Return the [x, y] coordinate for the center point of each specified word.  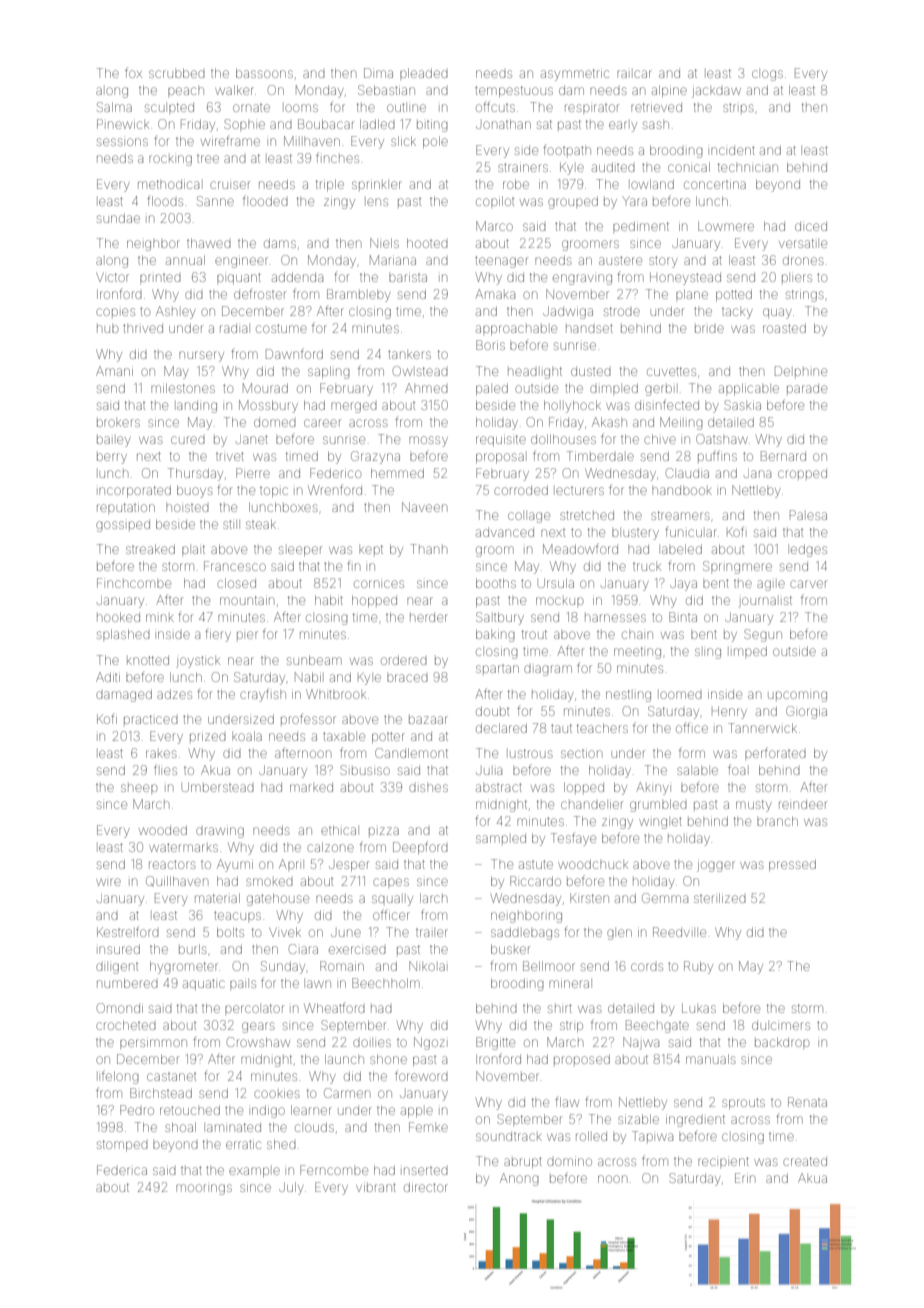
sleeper [300, 551]
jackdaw [716, 91]
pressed [792, 865]
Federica [122, 1170]
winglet [660, 823]
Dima [378, 73]
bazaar [428, 720]
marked [311, 787]
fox [133, 72]
